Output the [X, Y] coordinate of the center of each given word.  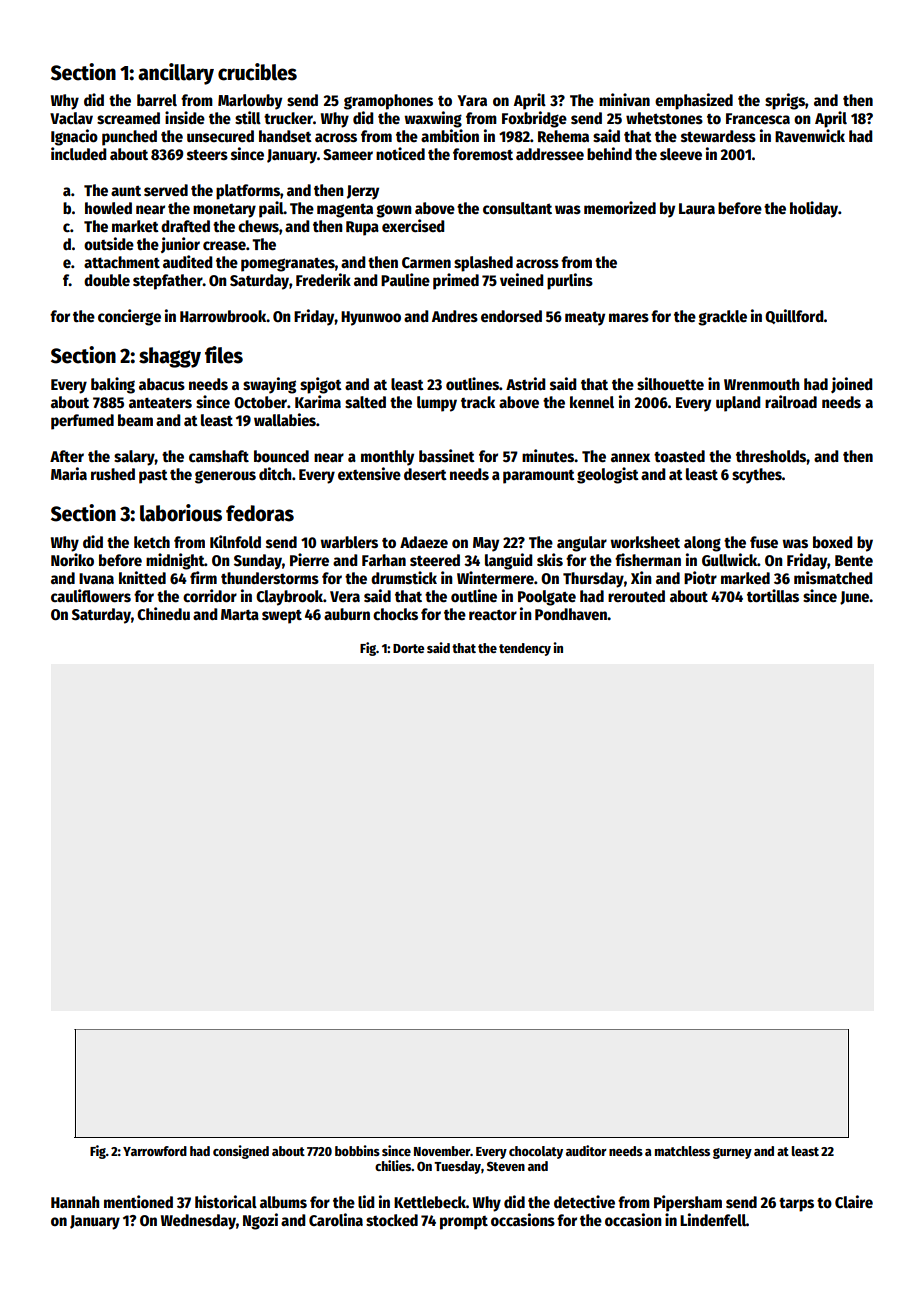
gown [394, 211]
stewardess [718, 136]
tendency [525, 649]
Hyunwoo [371, 318]
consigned [241, 1152]
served [166, 190]
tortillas [773, 596]
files [224, 355]
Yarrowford [155, 1151]
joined [852, 385]
